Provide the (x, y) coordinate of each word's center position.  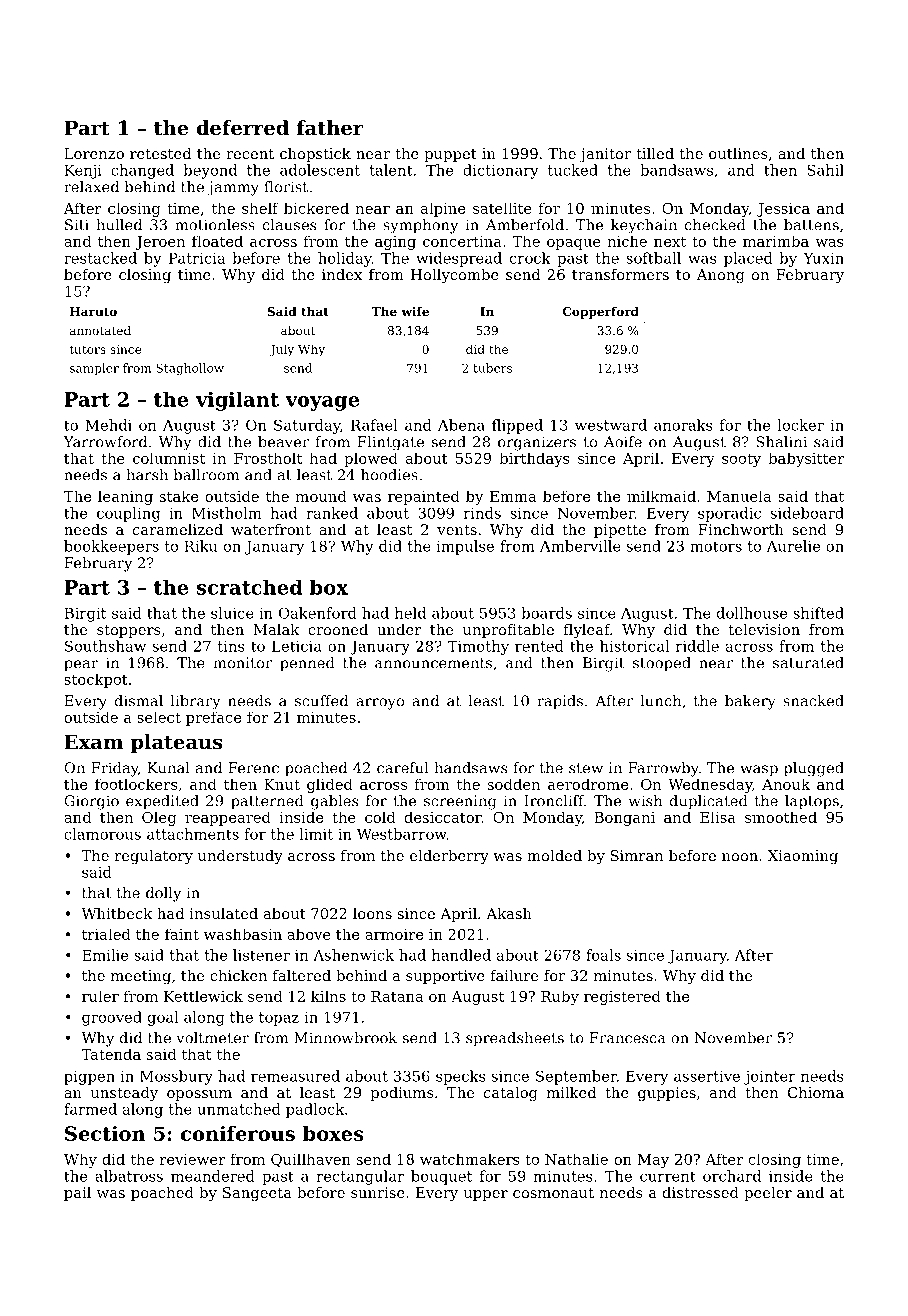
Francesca (628, 1038)
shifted (818, 613)
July (282, 350)
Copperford (601, 313)
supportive (445, 977)
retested (160, 153)
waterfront (271, 529)
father (330, 128)
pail (77, 1194)
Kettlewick (203, 996)
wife (415, 311)
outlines (738, 153)
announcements (433, 663)
